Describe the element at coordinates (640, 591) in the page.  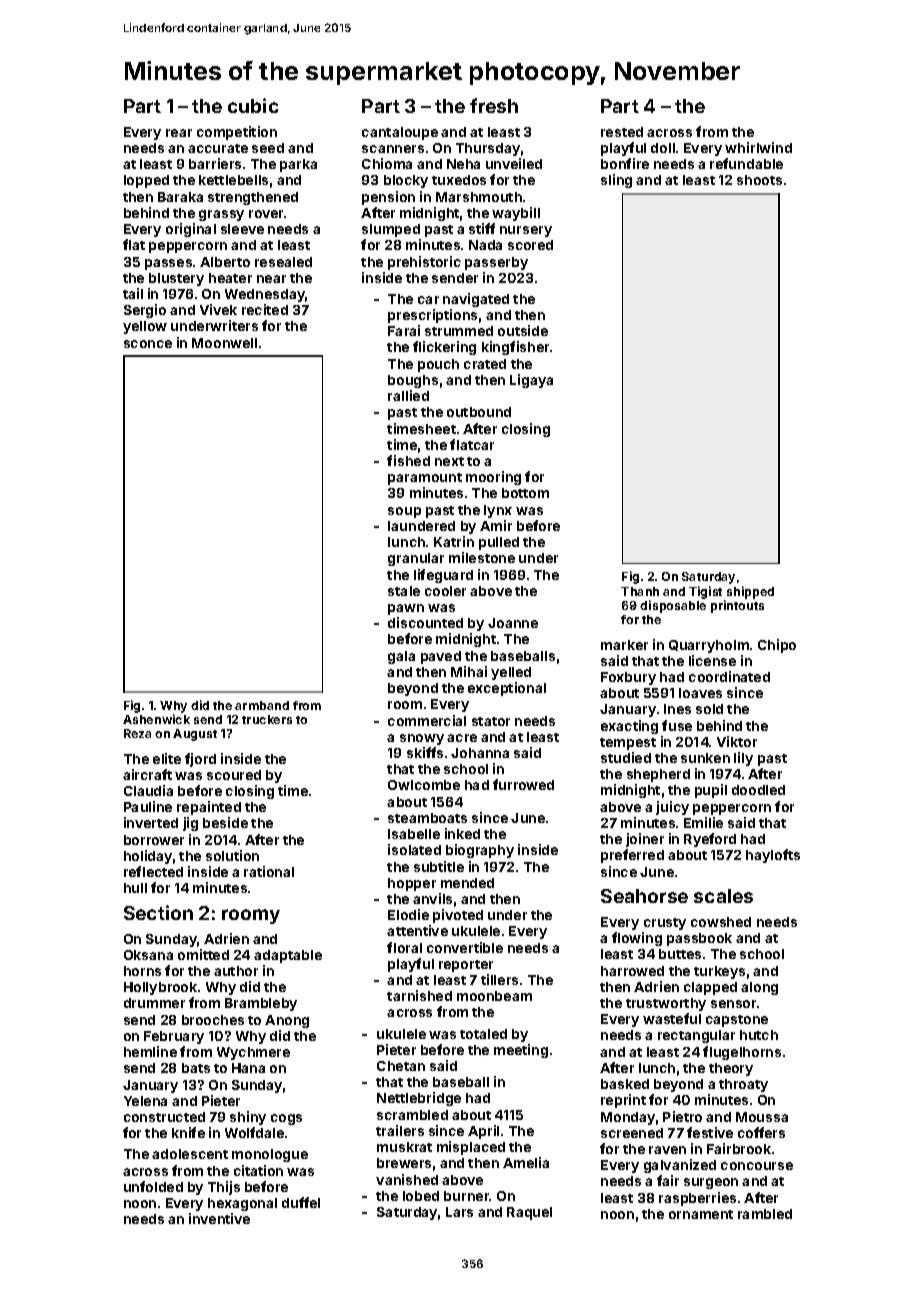
I see `Thanh` at that location.
